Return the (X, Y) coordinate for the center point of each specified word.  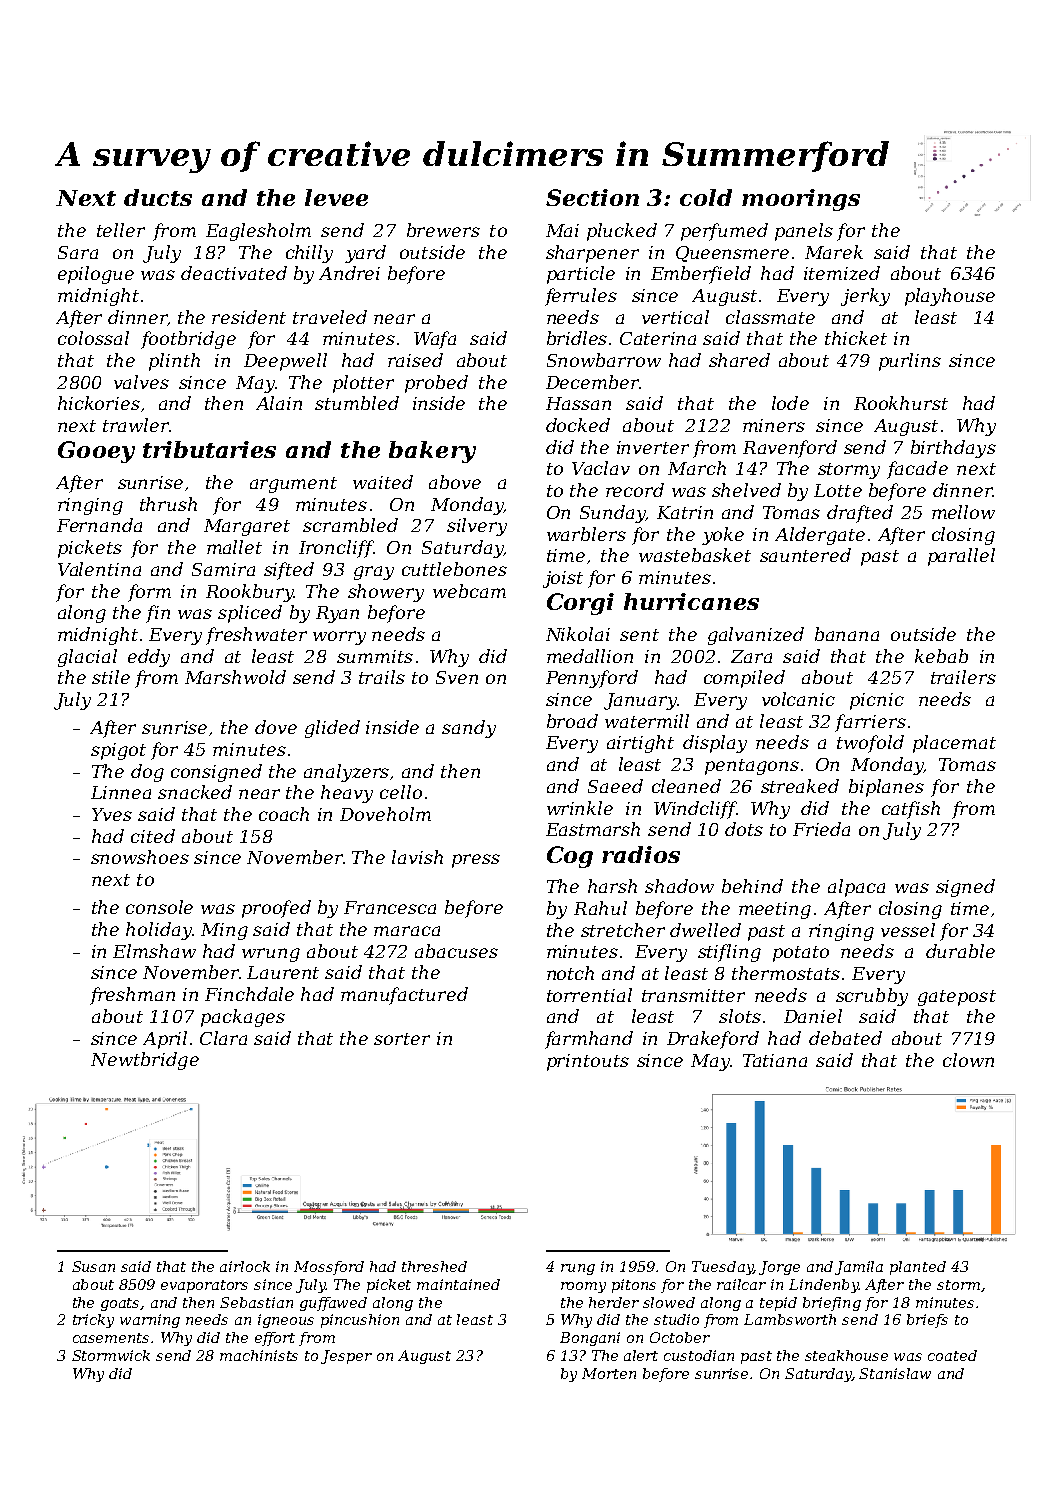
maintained (458, 1284)
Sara (78, 252)
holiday (159, 931)
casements (111, 1338)
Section (592, 197)
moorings (801, 200)
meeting (775, 910)
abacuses (456, 951)
